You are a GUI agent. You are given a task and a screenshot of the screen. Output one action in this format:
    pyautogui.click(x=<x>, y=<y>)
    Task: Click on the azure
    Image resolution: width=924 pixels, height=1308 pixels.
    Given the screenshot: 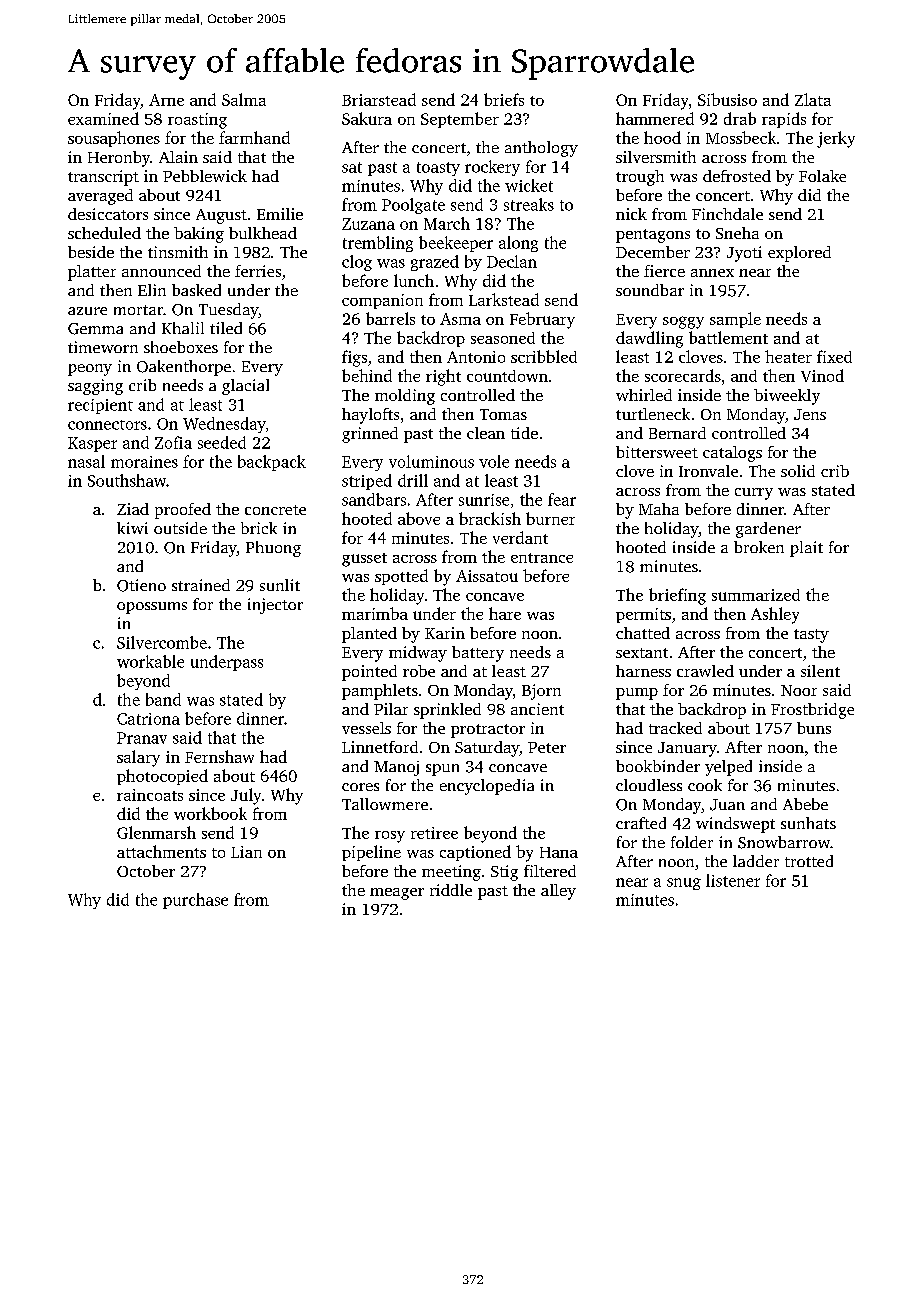 What is the action you would take?
    pyautogui.click(x=87, y=311)
